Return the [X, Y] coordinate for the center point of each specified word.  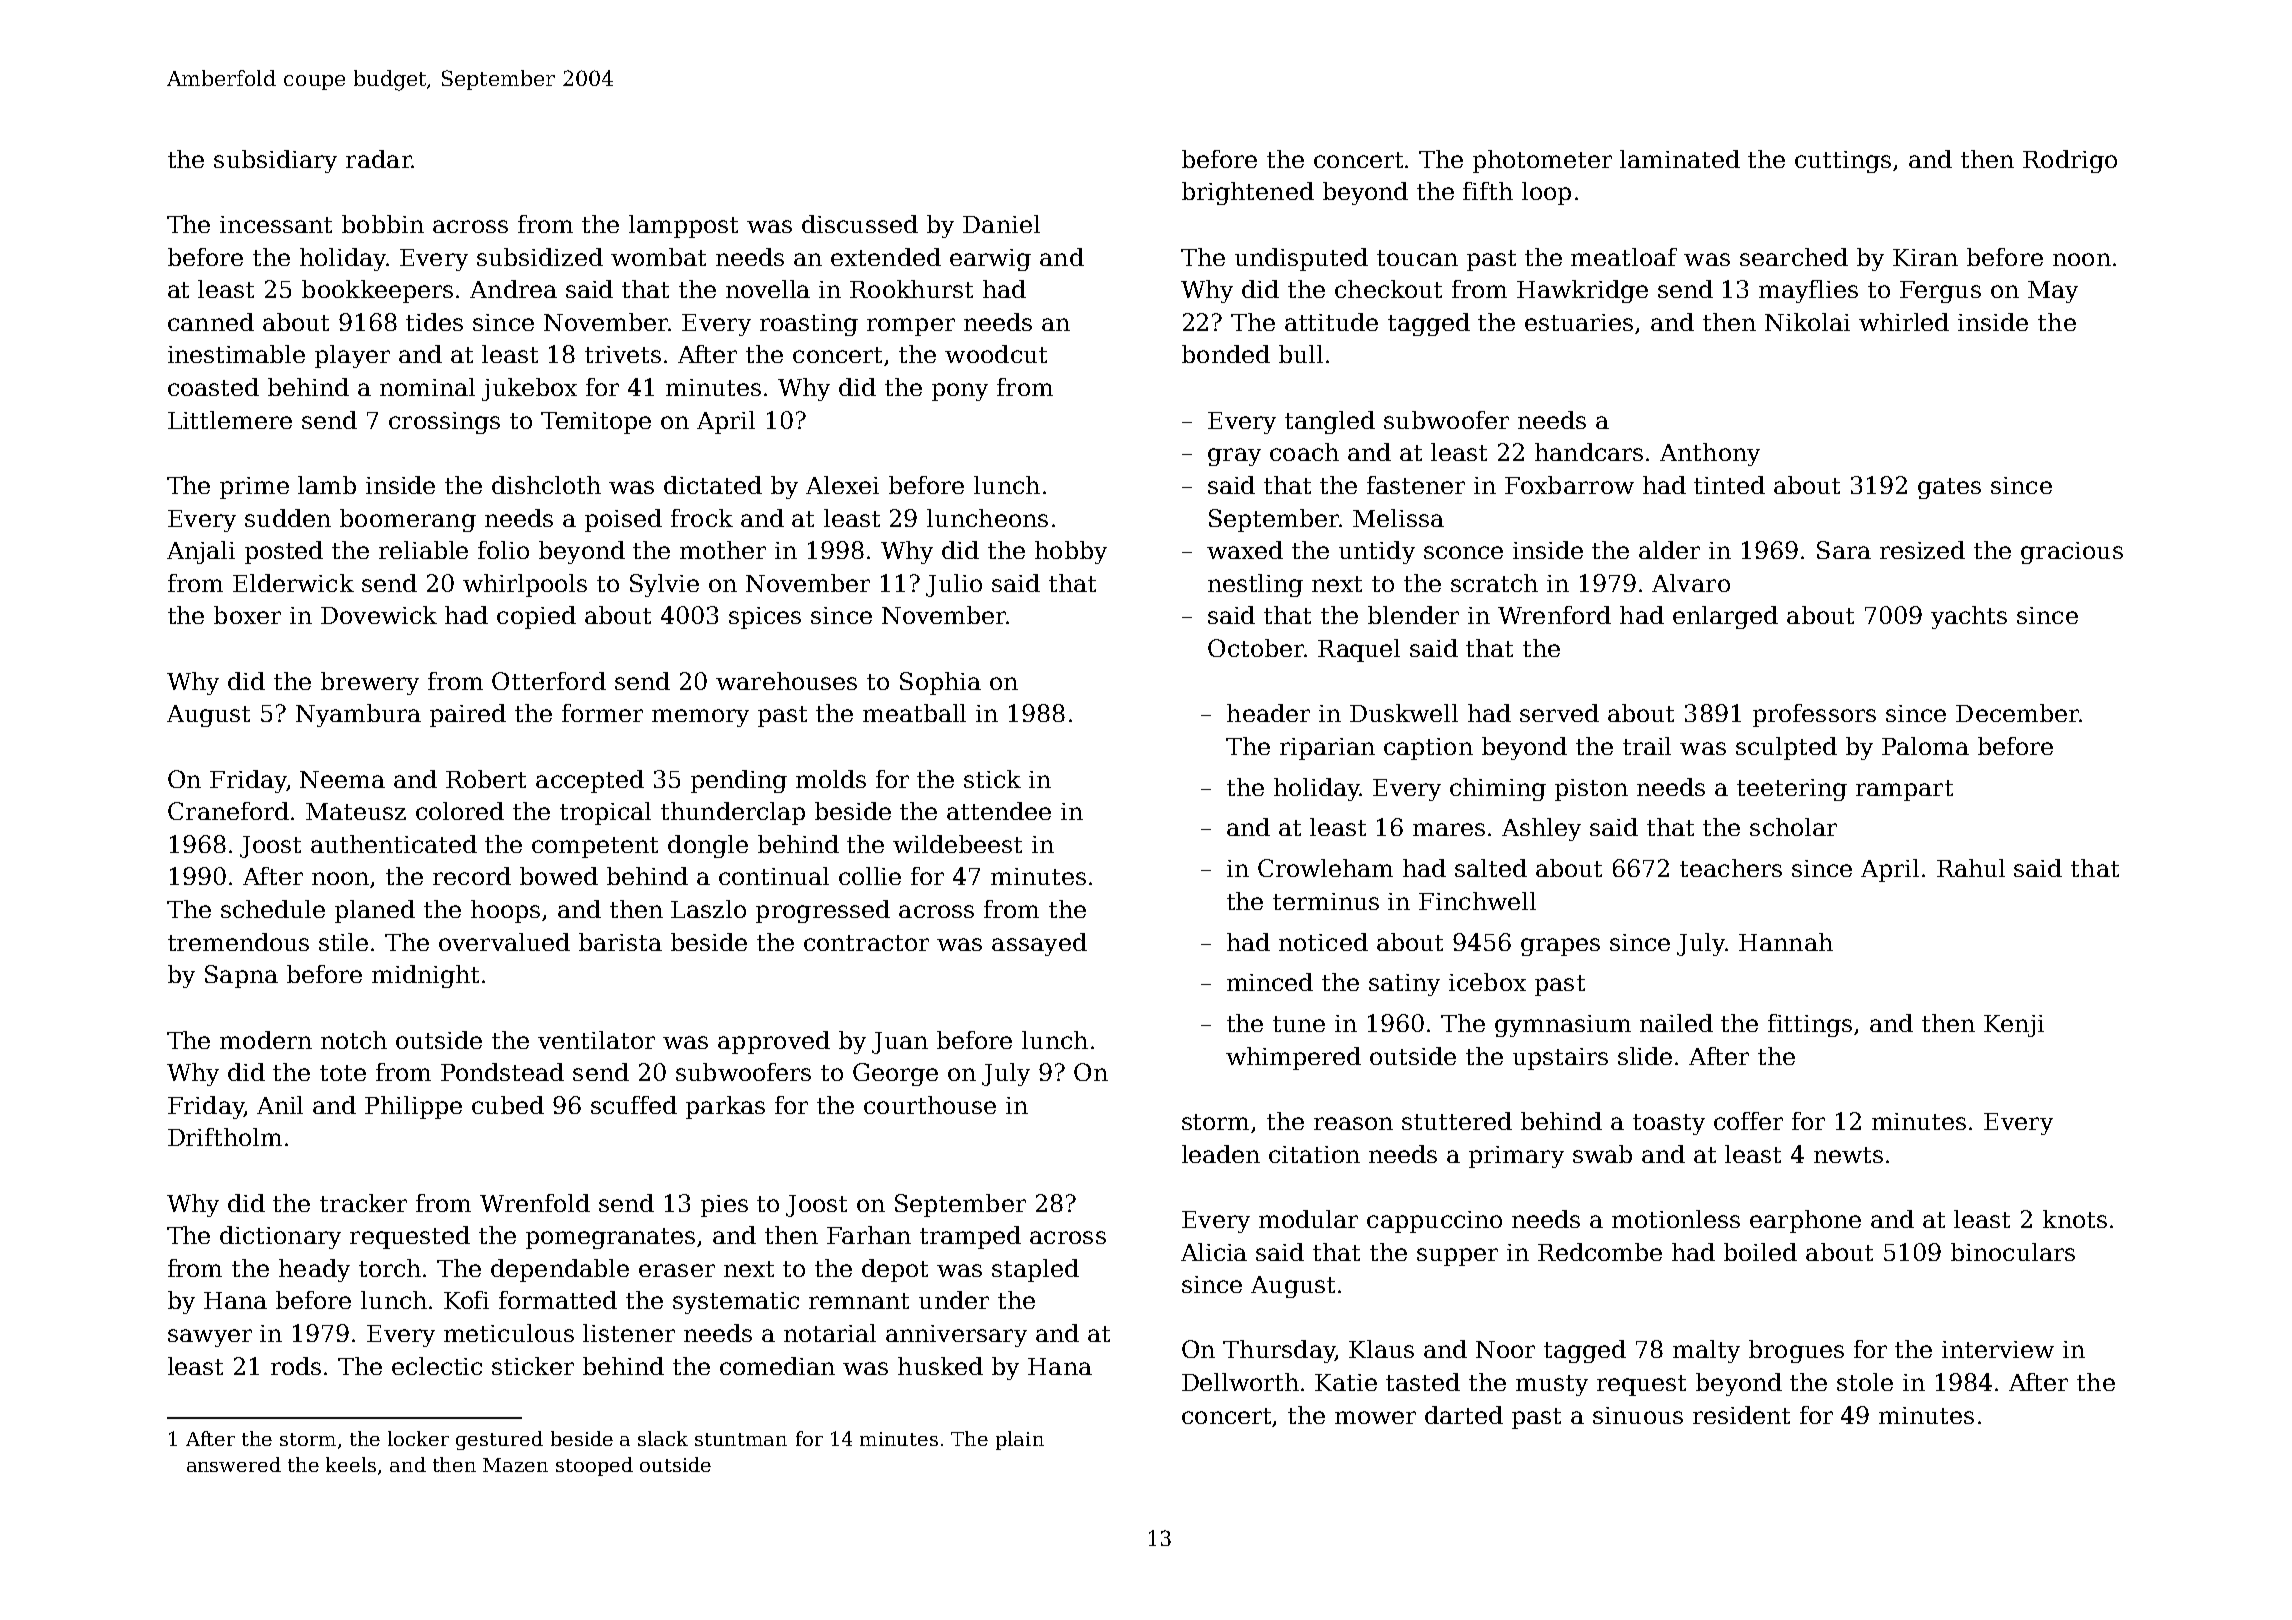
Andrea [513, 289]
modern [266, 1040]
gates [1949, 488]
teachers [1731, 868]
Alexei [842, 485]
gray [1234, 457]
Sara [1844, 550]
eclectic [437, 1366]
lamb [327, 485]
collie [870, 876]
